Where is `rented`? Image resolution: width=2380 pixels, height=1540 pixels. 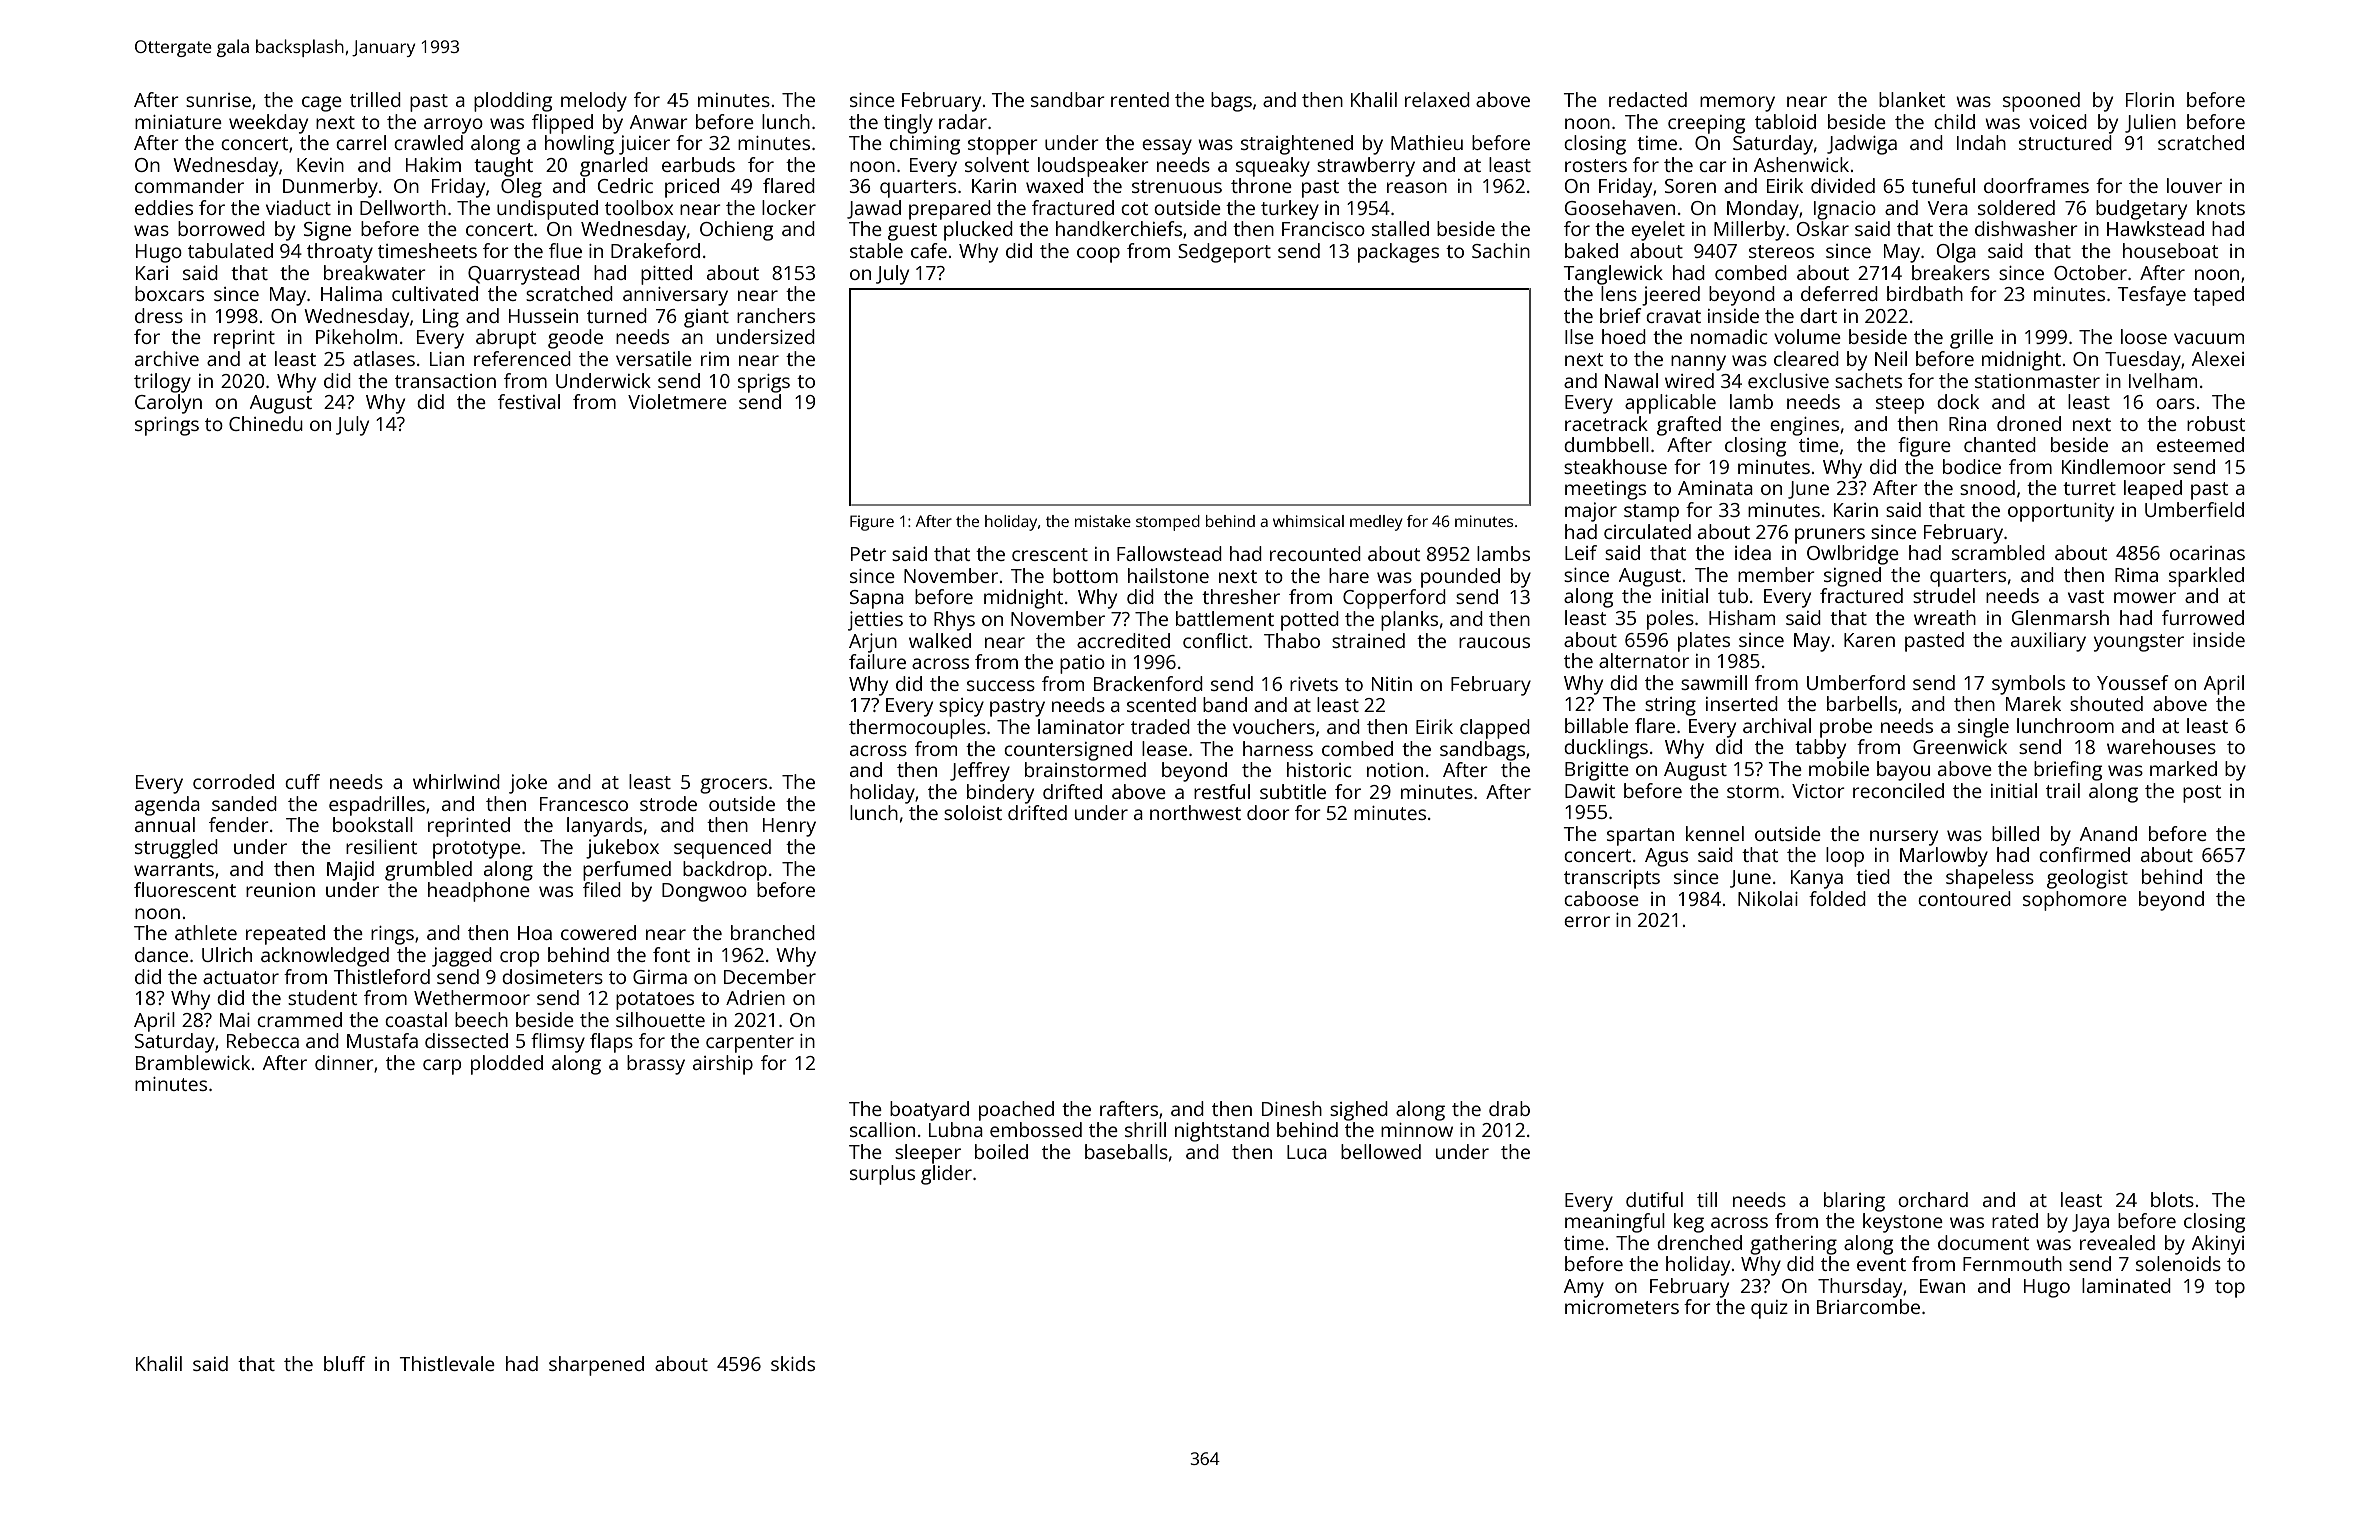
rented is located at coordinates (1140, 99).
